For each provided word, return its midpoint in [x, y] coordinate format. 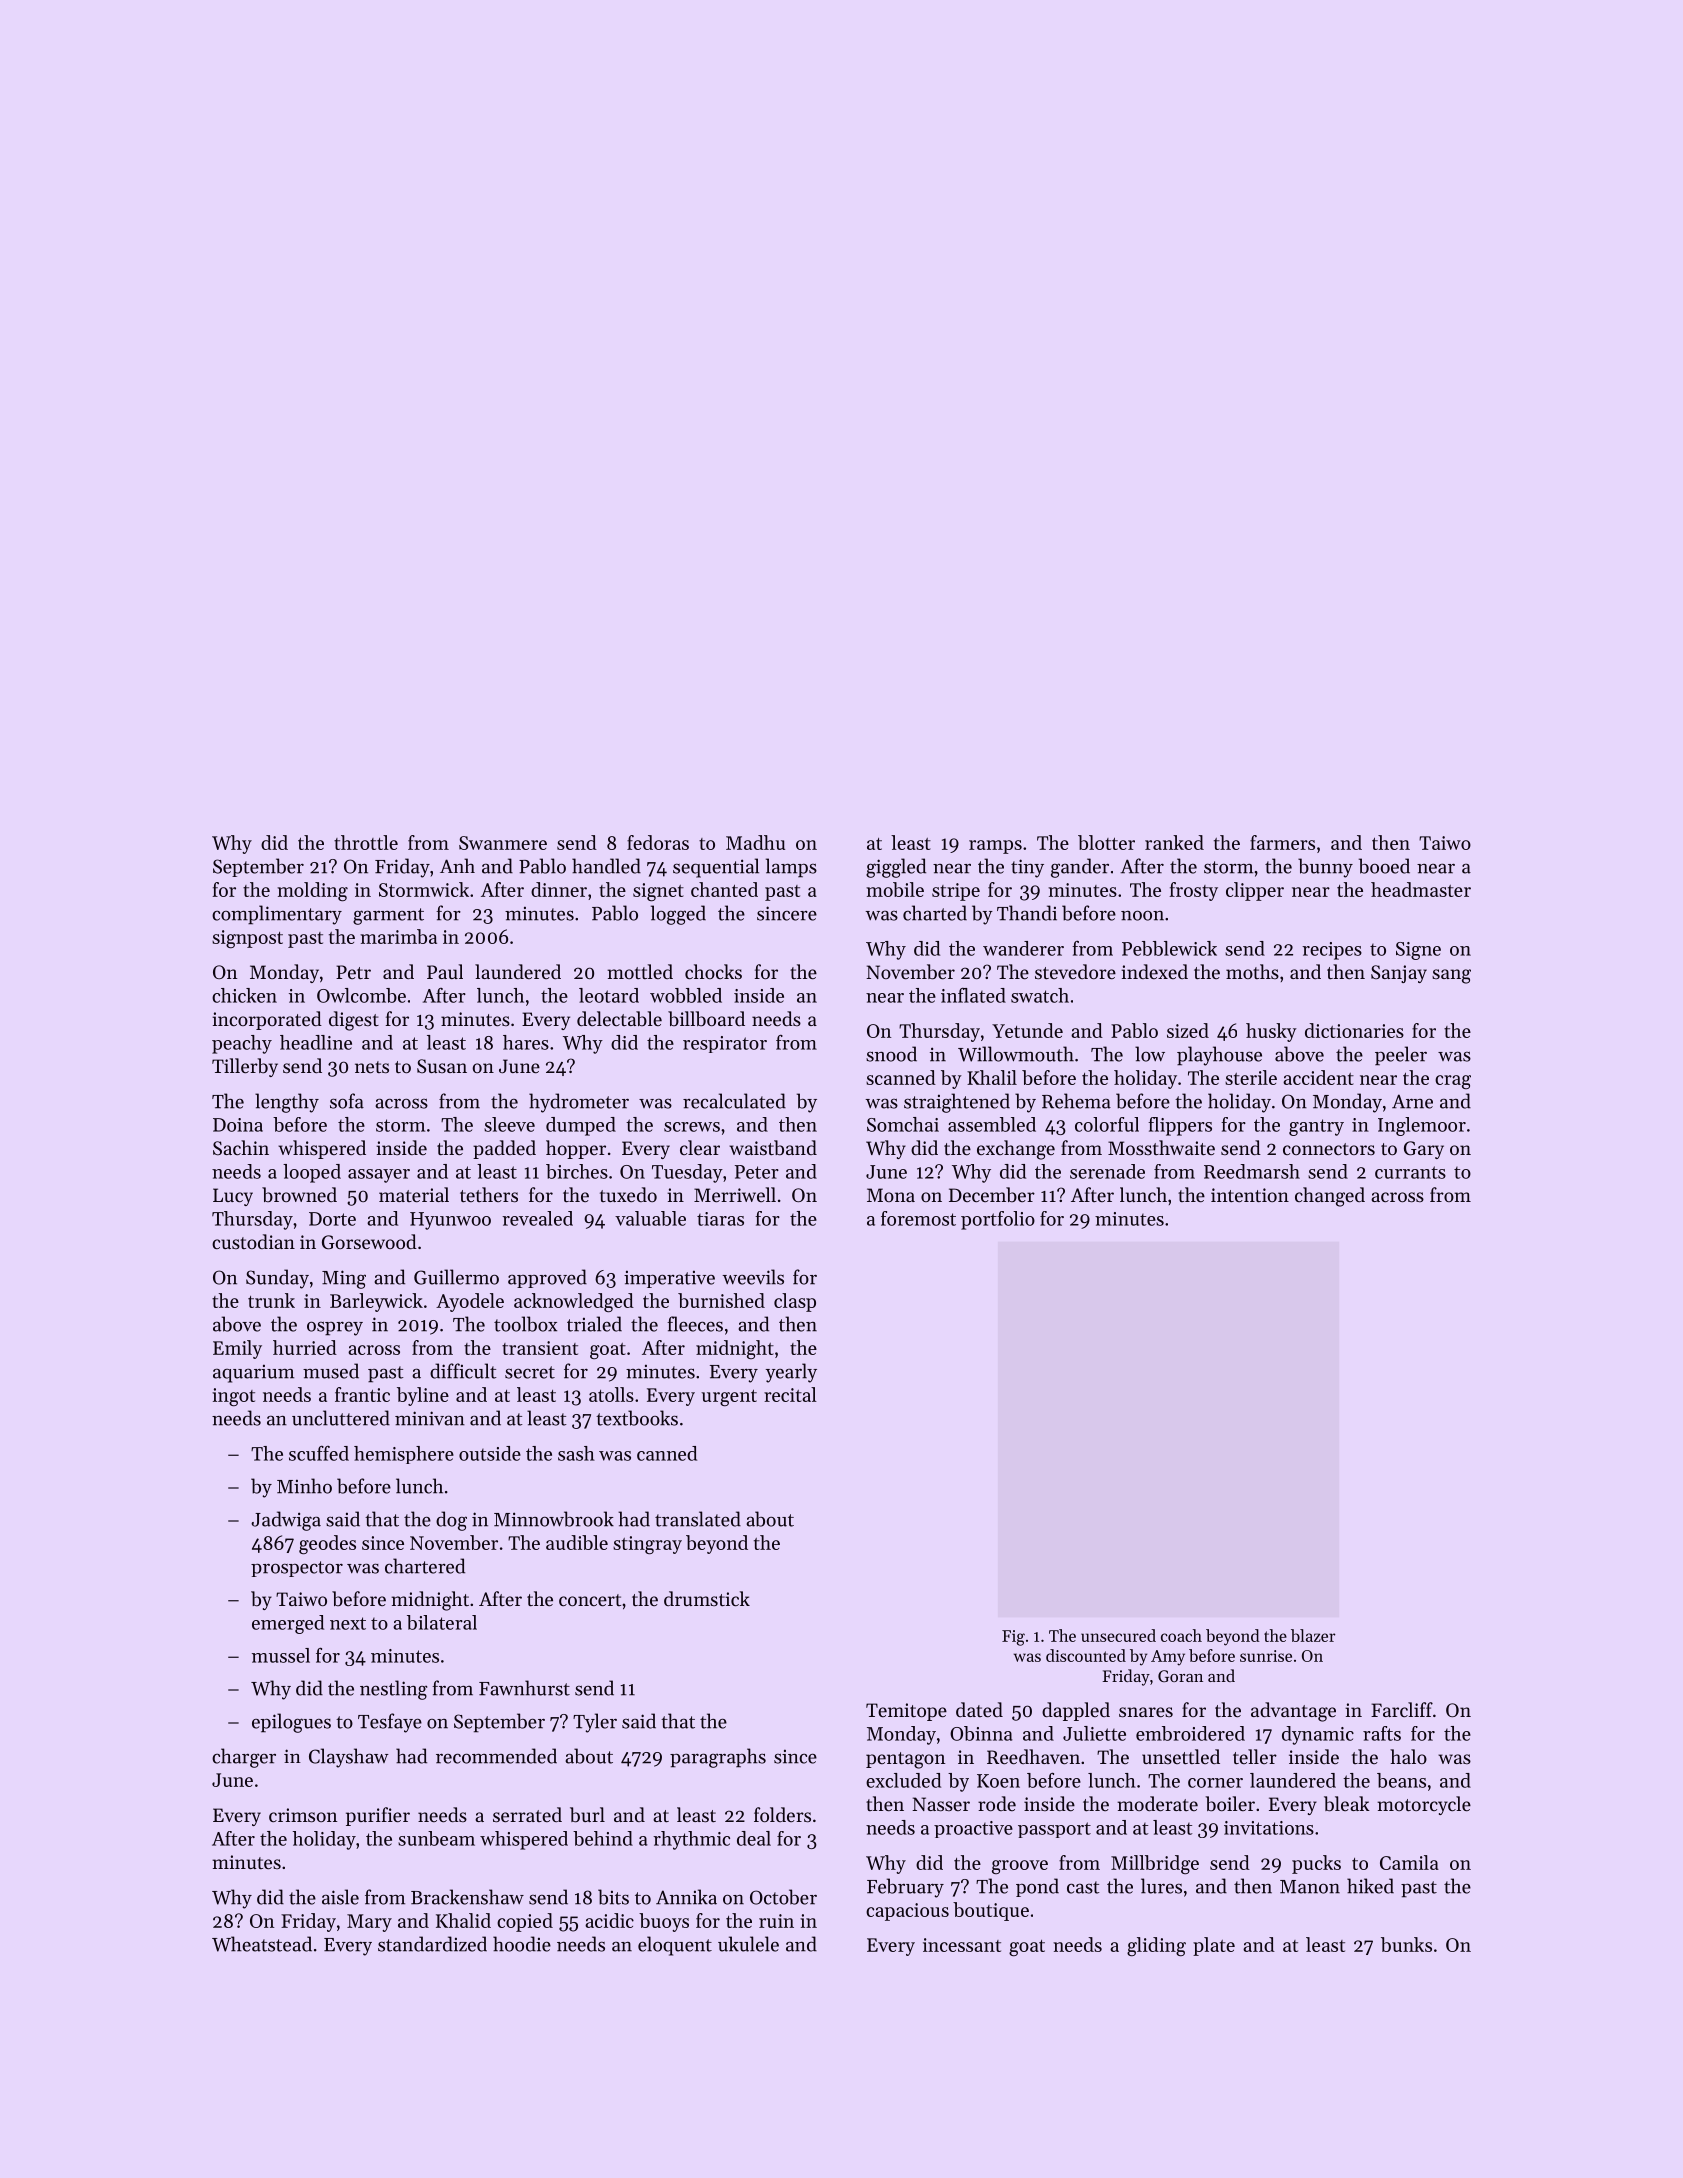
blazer [1313, 1635]
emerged [288, 1624]
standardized [432, 1944]
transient [540, 1348]
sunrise [1266, 1656]
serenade [1107, 1171]
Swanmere [503, 843]
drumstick [707, 1598]
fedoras [658, 842]
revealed [537, 1218]
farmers [1282, 842]
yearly [791, 1373]
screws [692, 1127]
